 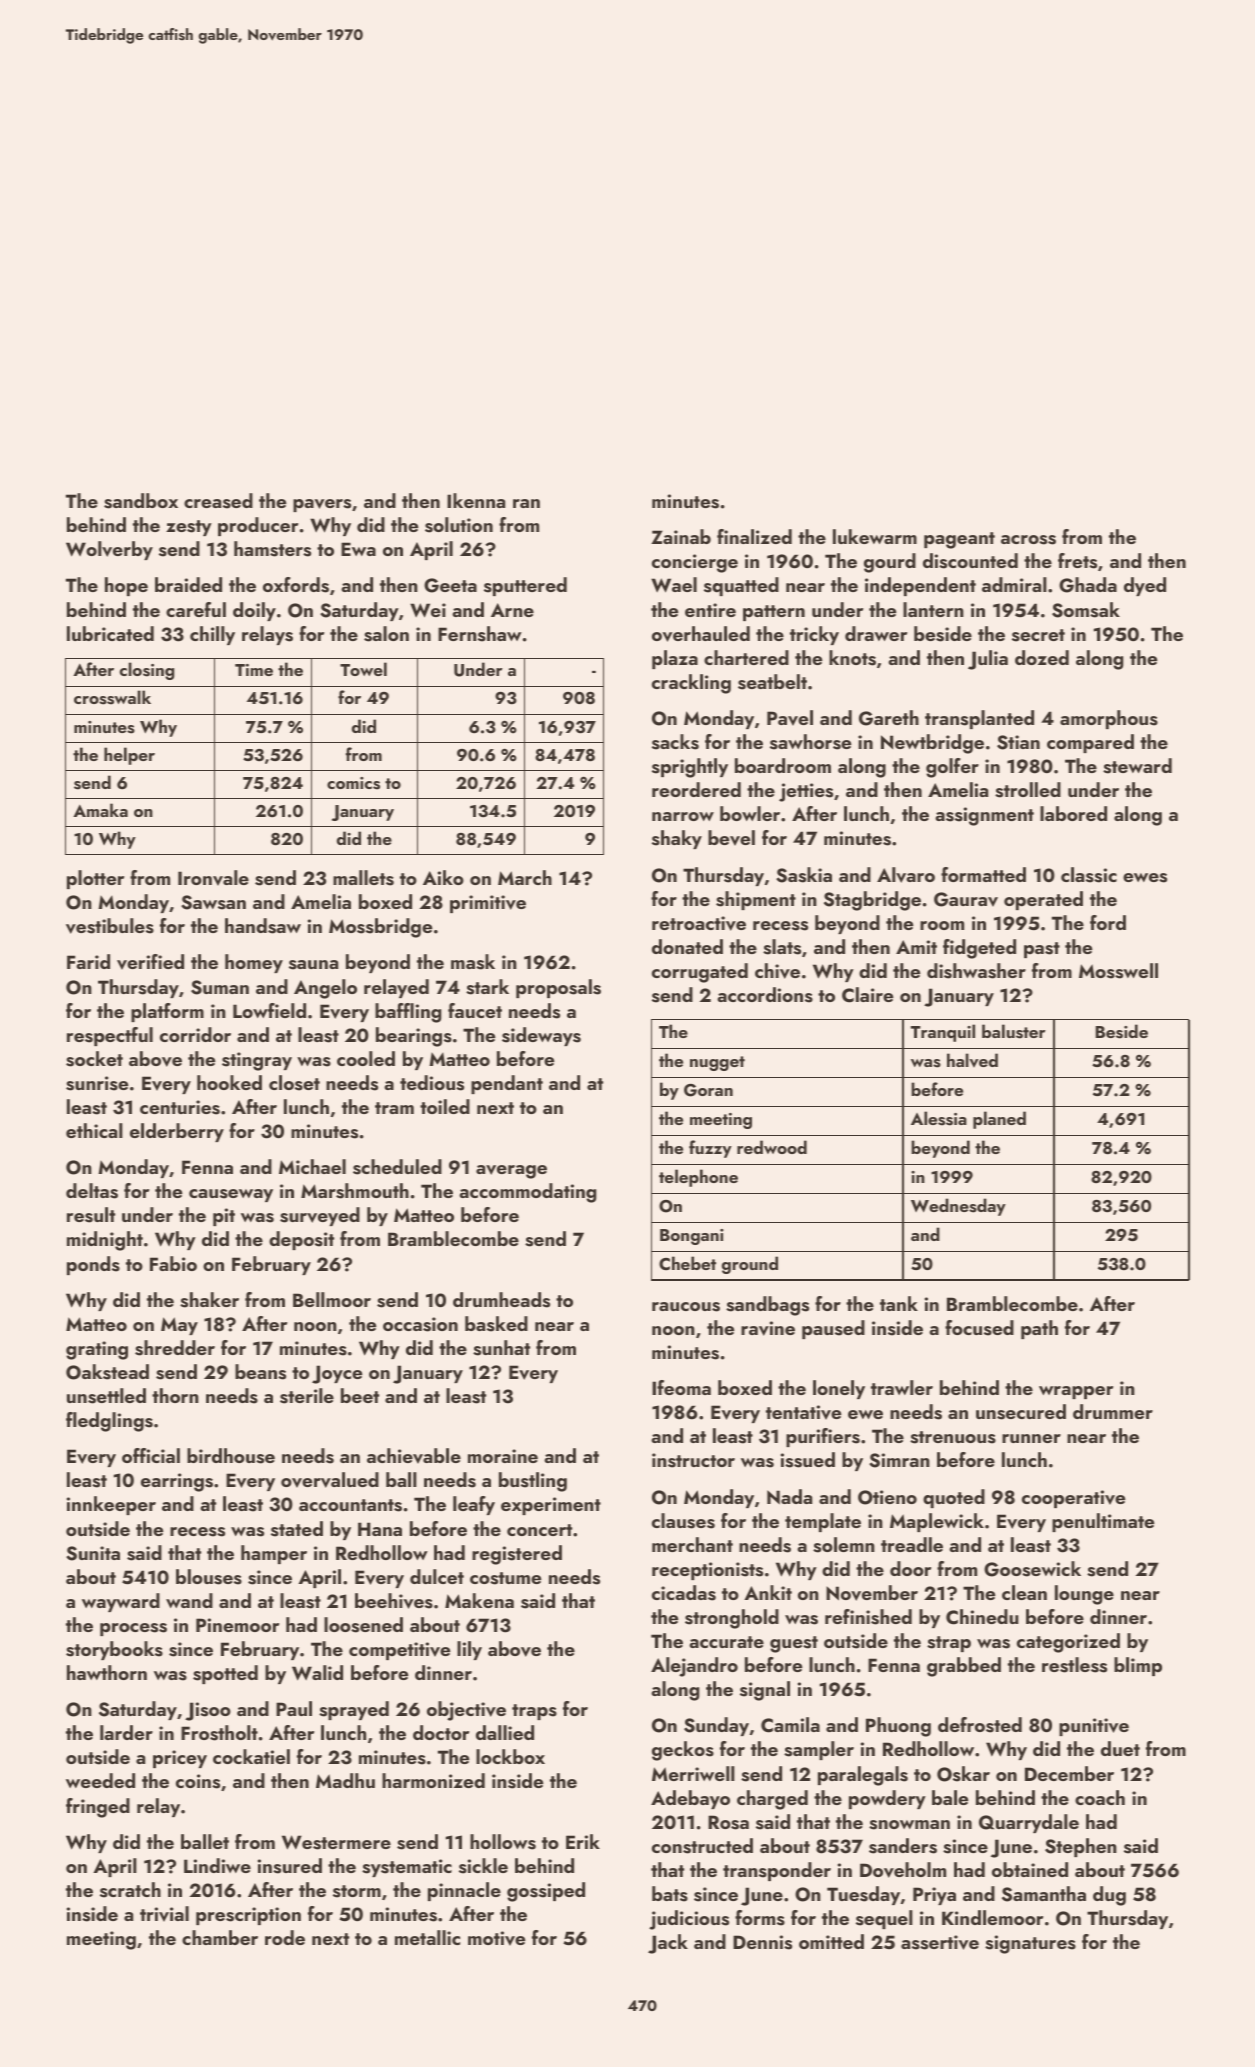 What do you see at coordinates (872, 901) in the screenshot?
I see `Stagbridge` at bounding box center [872, 901].
